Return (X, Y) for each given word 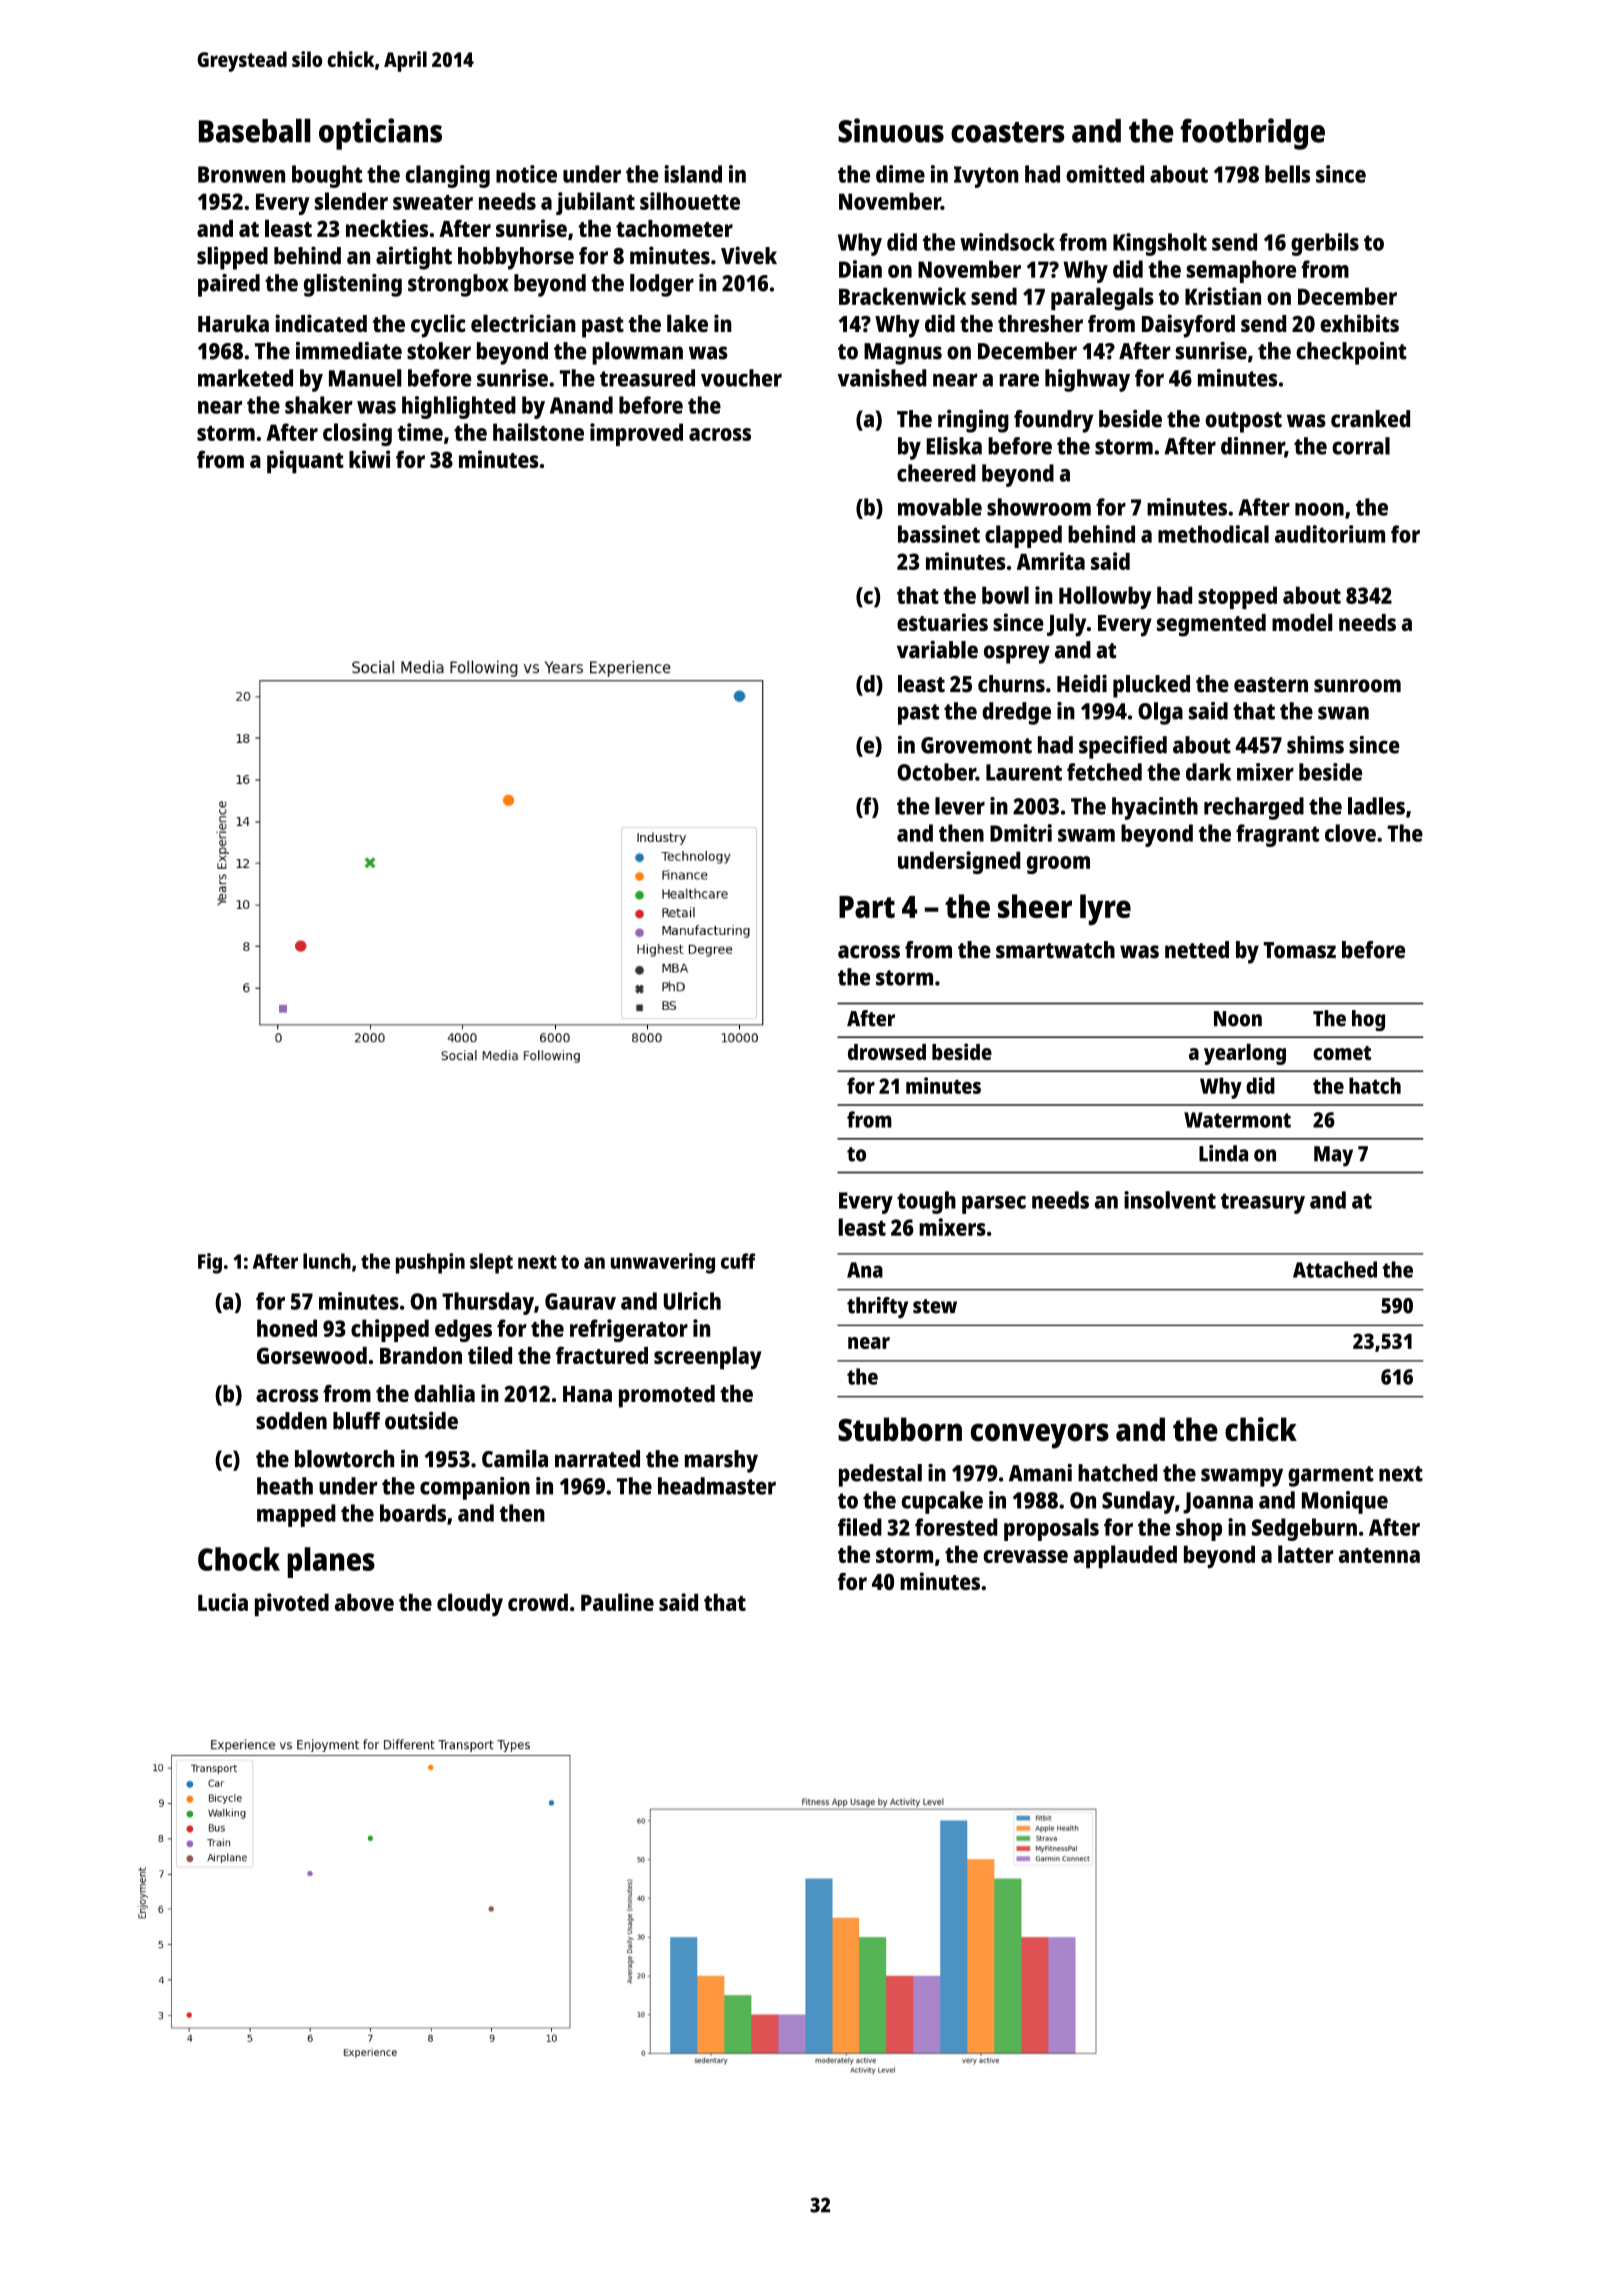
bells (1287, 174)
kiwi (369, 459)
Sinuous (891, 130)
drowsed (887, 1052)
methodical (1213, 534)
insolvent (1170, 1200)
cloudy (470, 1604)
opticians (380, 134)
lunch (327, 1261)
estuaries (942, 622)
